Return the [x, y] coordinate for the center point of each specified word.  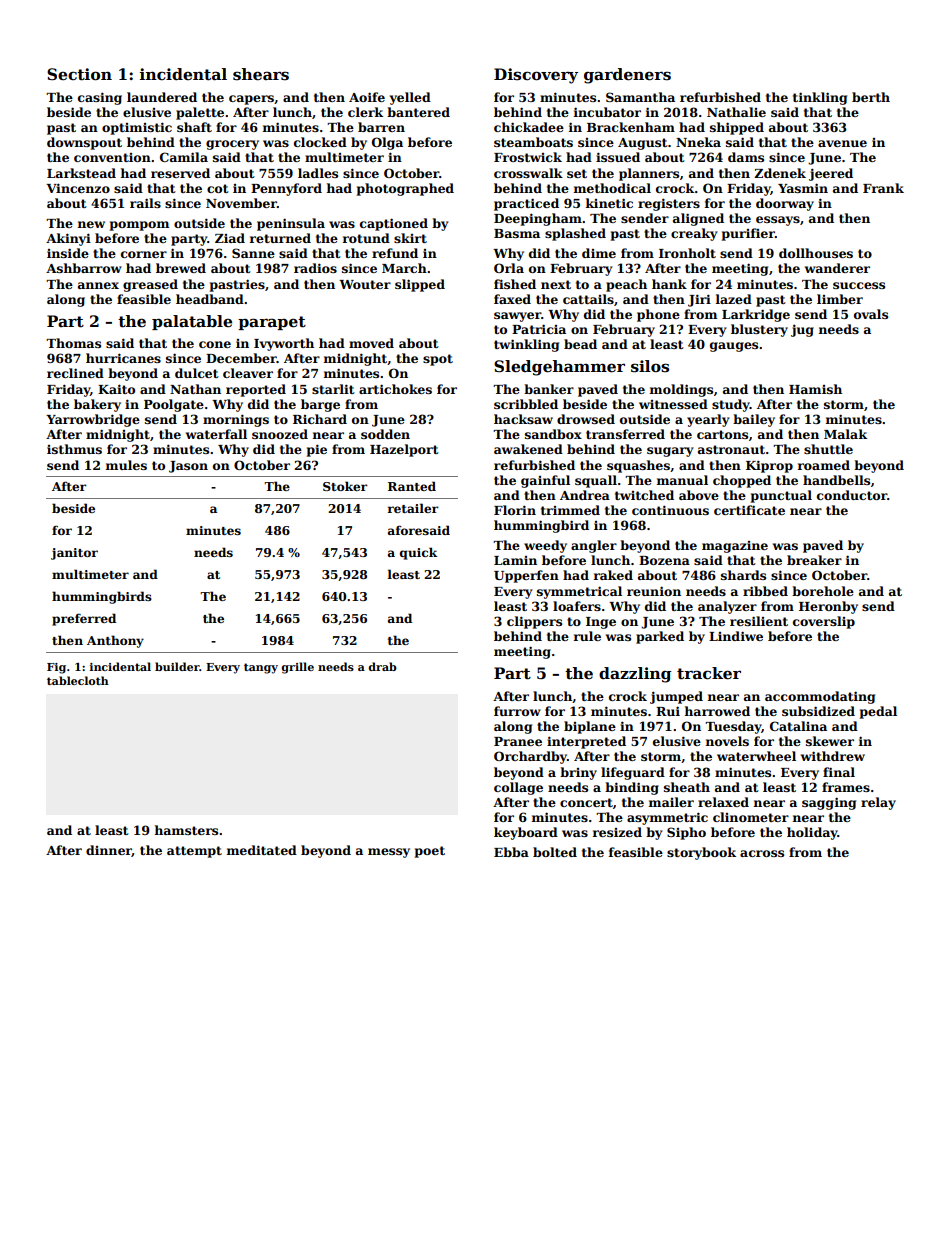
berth [871, 97]
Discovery [536, 76]
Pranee [518, 741]
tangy [261, 668]
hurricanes [123, 358]
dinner [109, 851]
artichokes [395, 389]
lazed [734, 299]
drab [382, 666]
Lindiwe [736, 636]
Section [79, 74]
